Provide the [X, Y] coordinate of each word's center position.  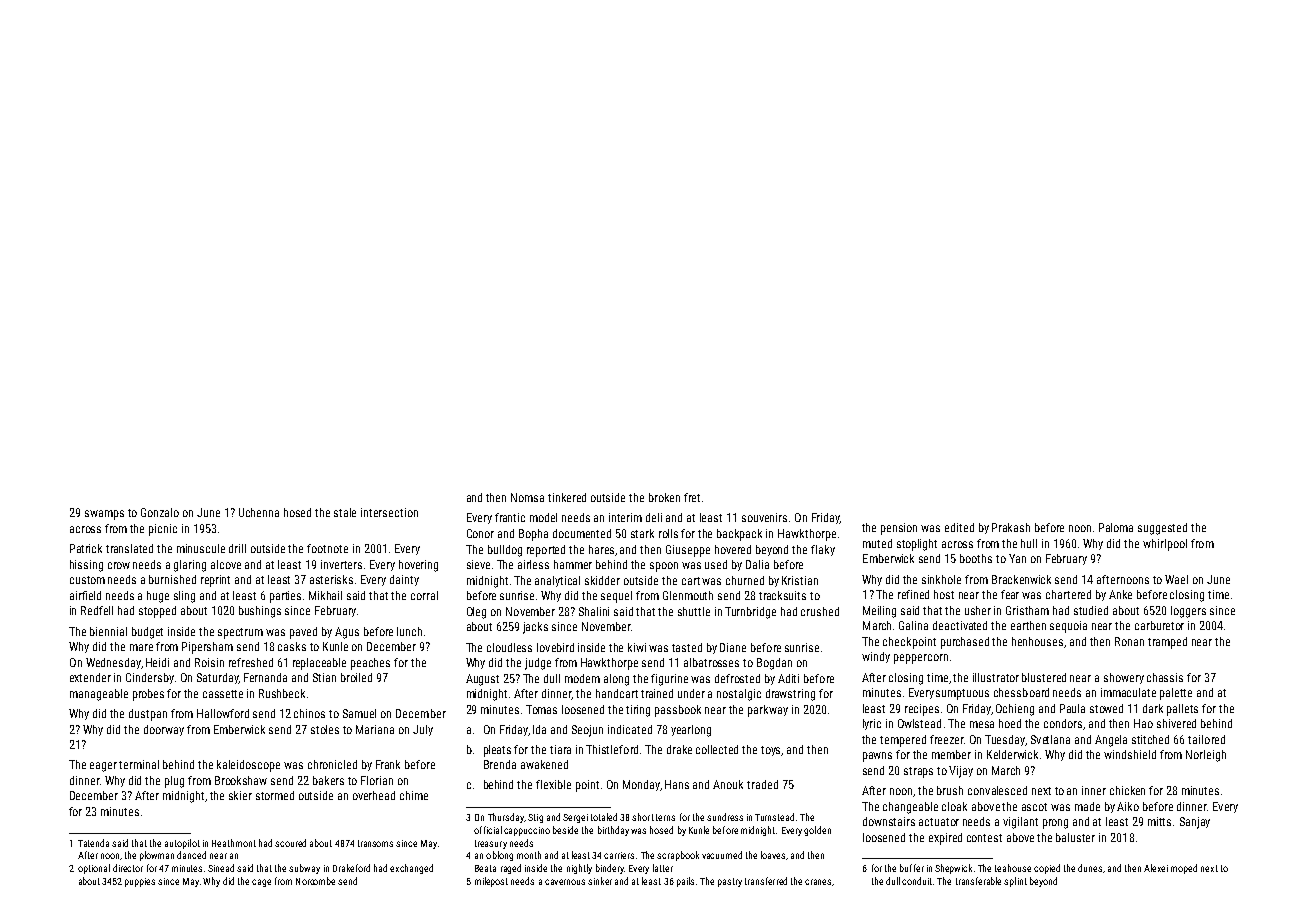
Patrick [86, 548]
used [716, 564]
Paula [1072, 708]
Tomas [541, 709]
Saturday [217, 678]
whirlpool [1165, 545]
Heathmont [234, 843]
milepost [491, 882]
